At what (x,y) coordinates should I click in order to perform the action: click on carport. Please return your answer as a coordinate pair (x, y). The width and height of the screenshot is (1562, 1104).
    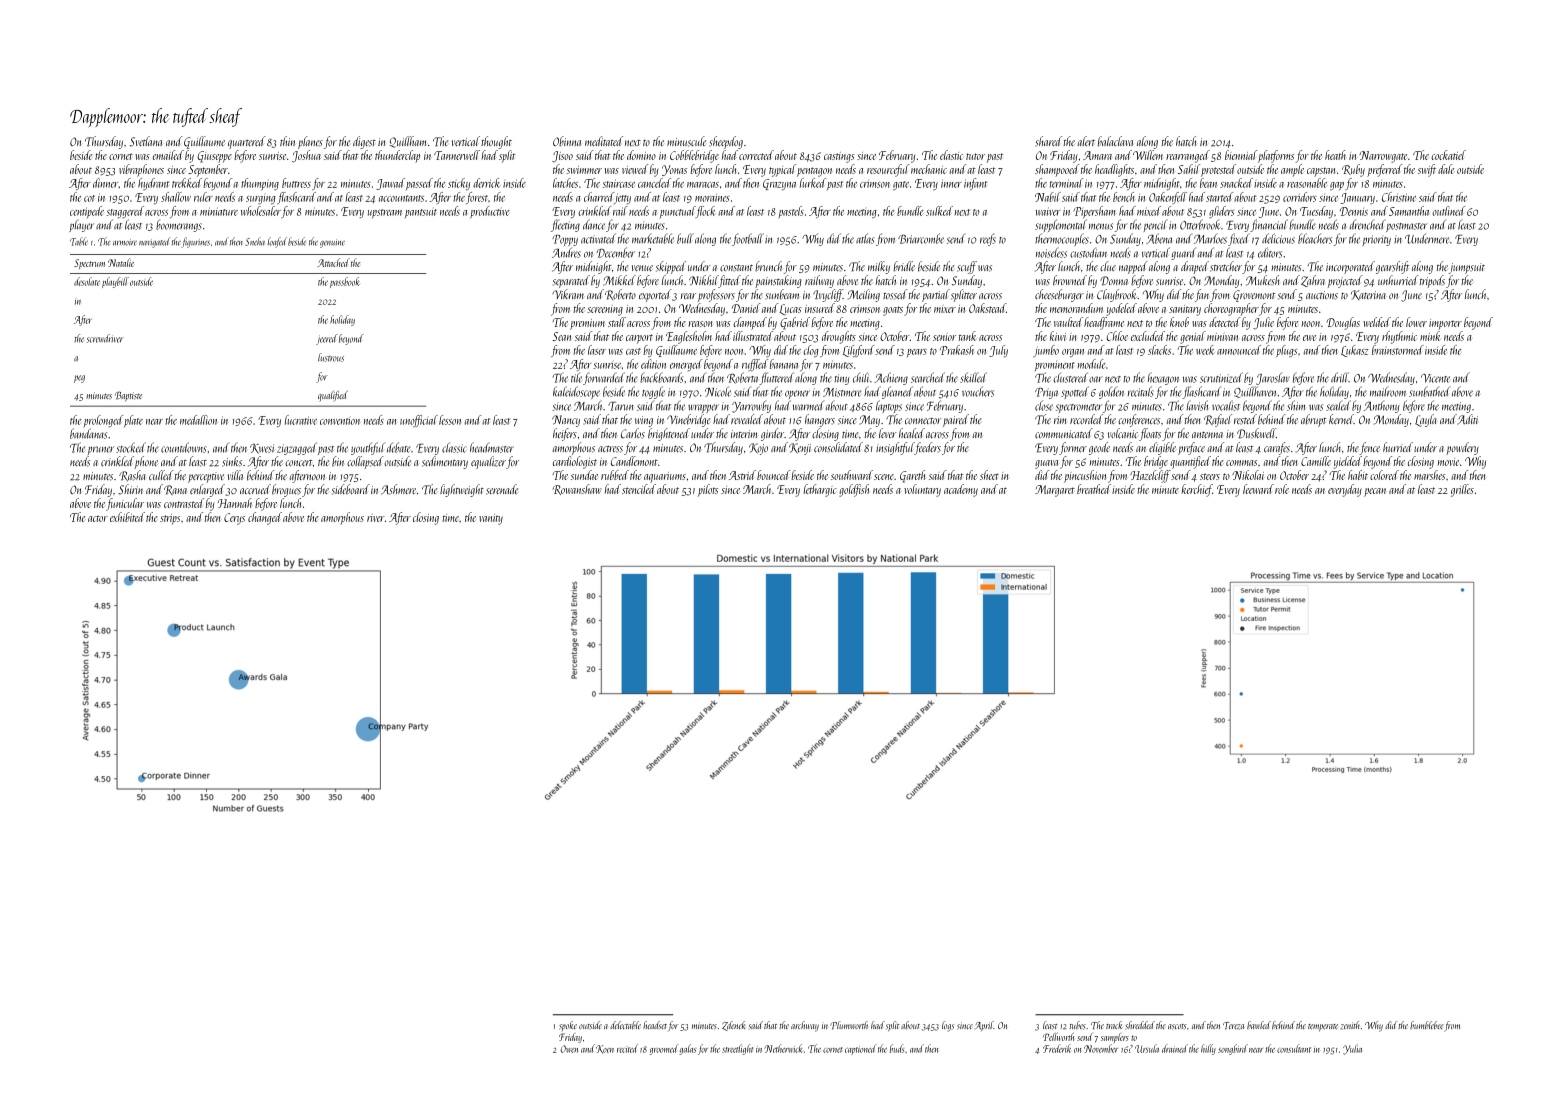
    Looking at the image, I should click on (639, 339).
